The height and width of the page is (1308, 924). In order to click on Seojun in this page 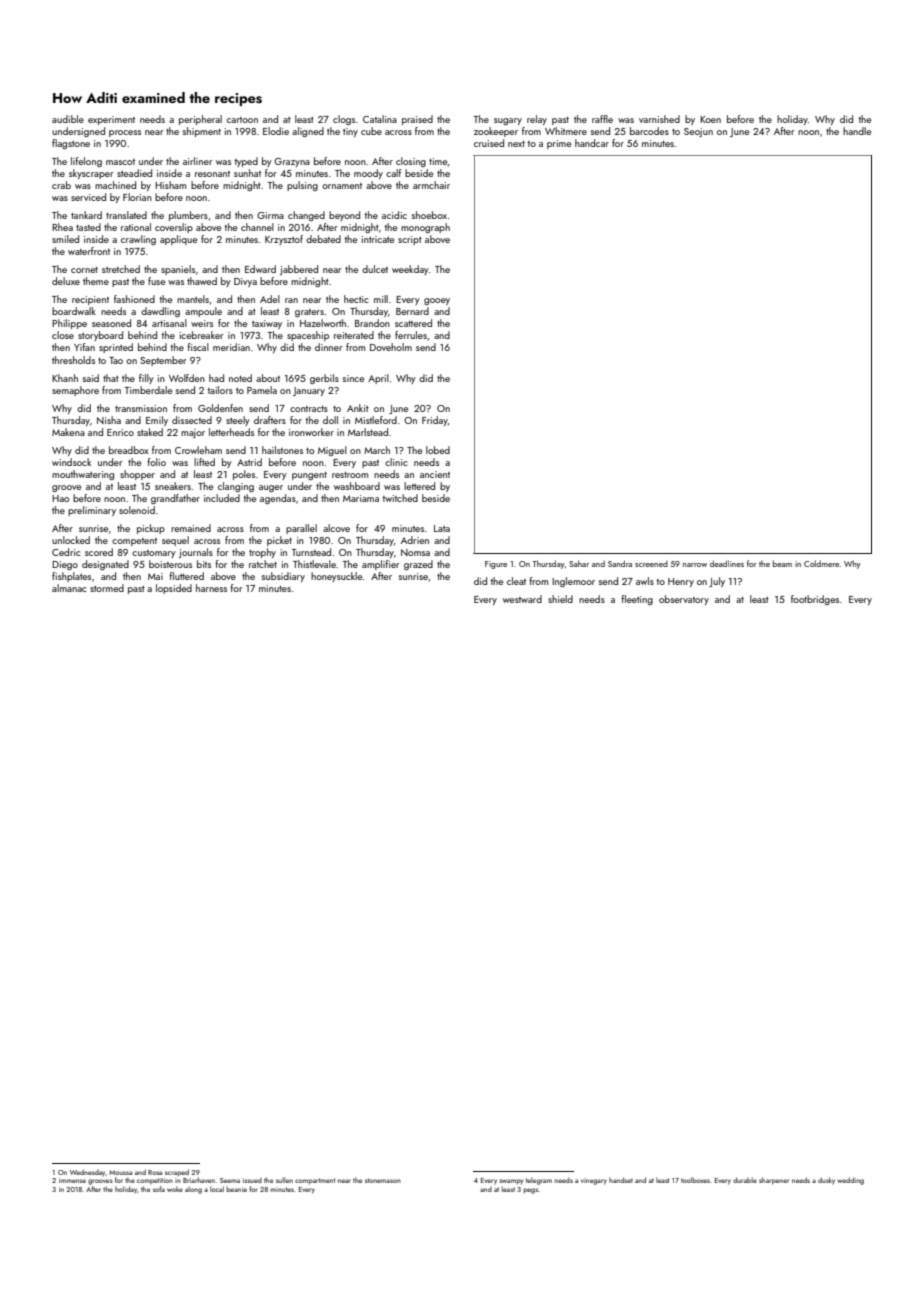, I will do `click(698, 132)`.
